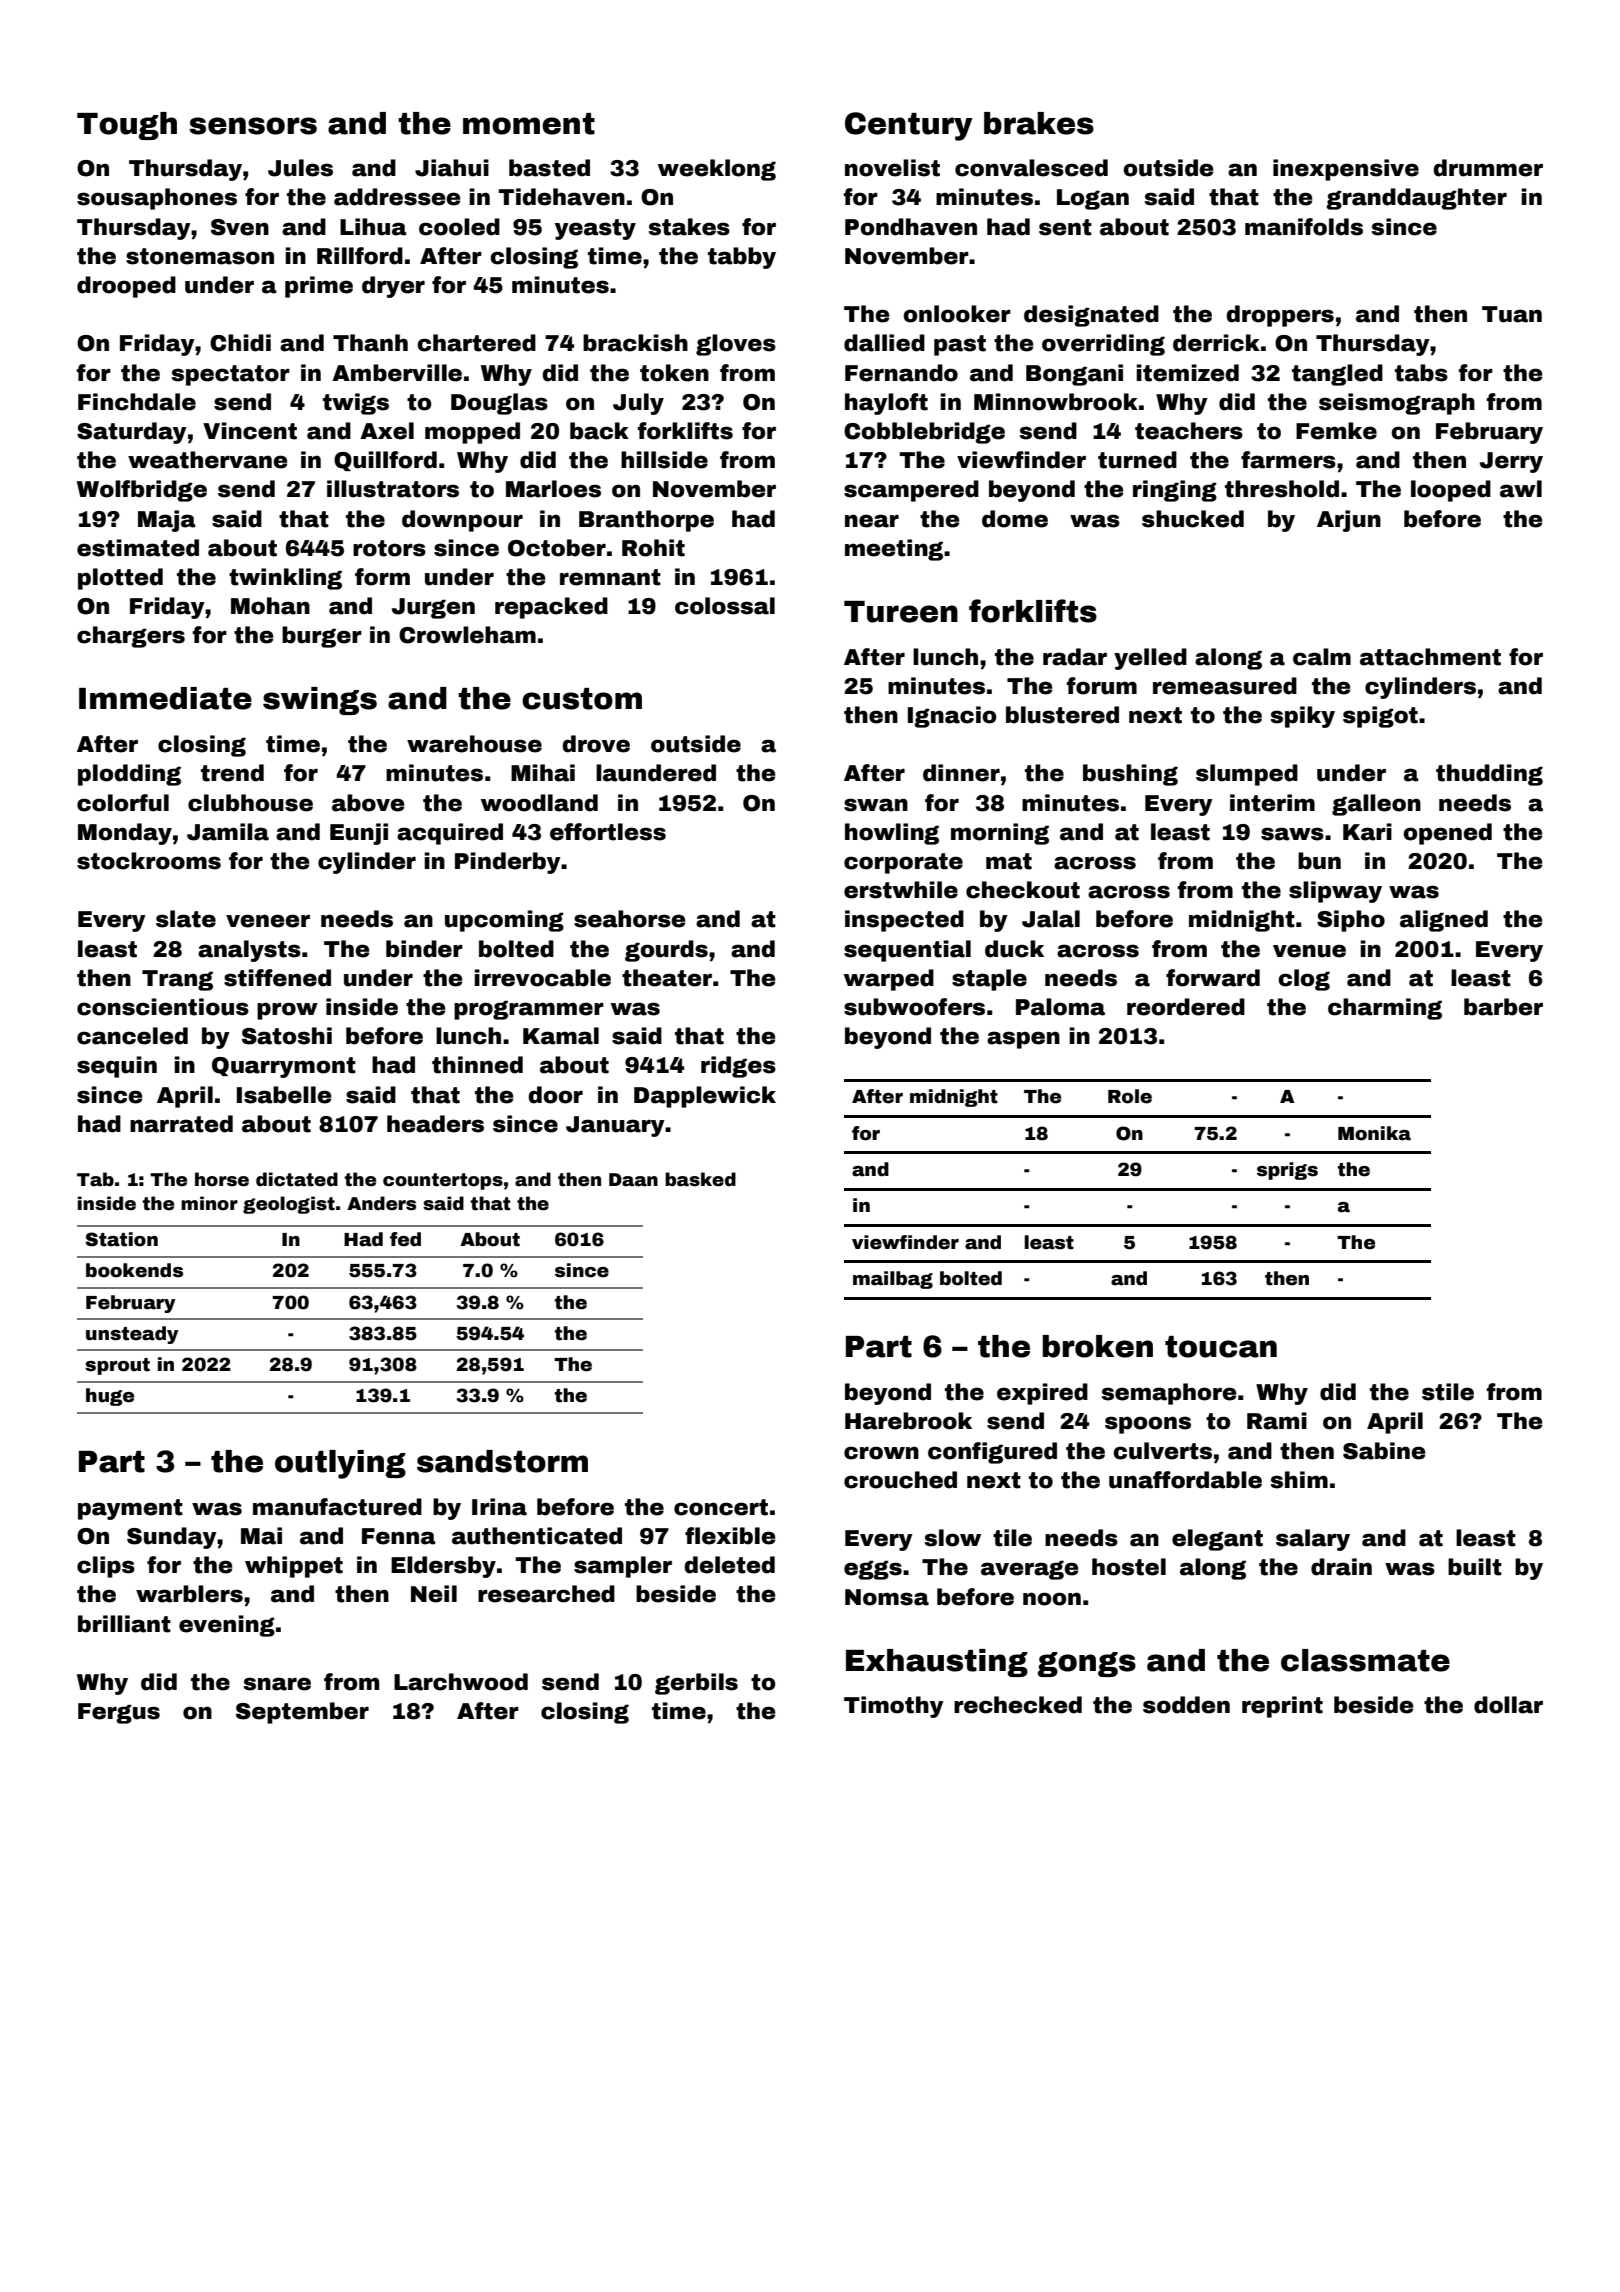  What do you see at coordinates (1039, 123) in the document?
I see `brakes` at bounding box center [1039, 123].
